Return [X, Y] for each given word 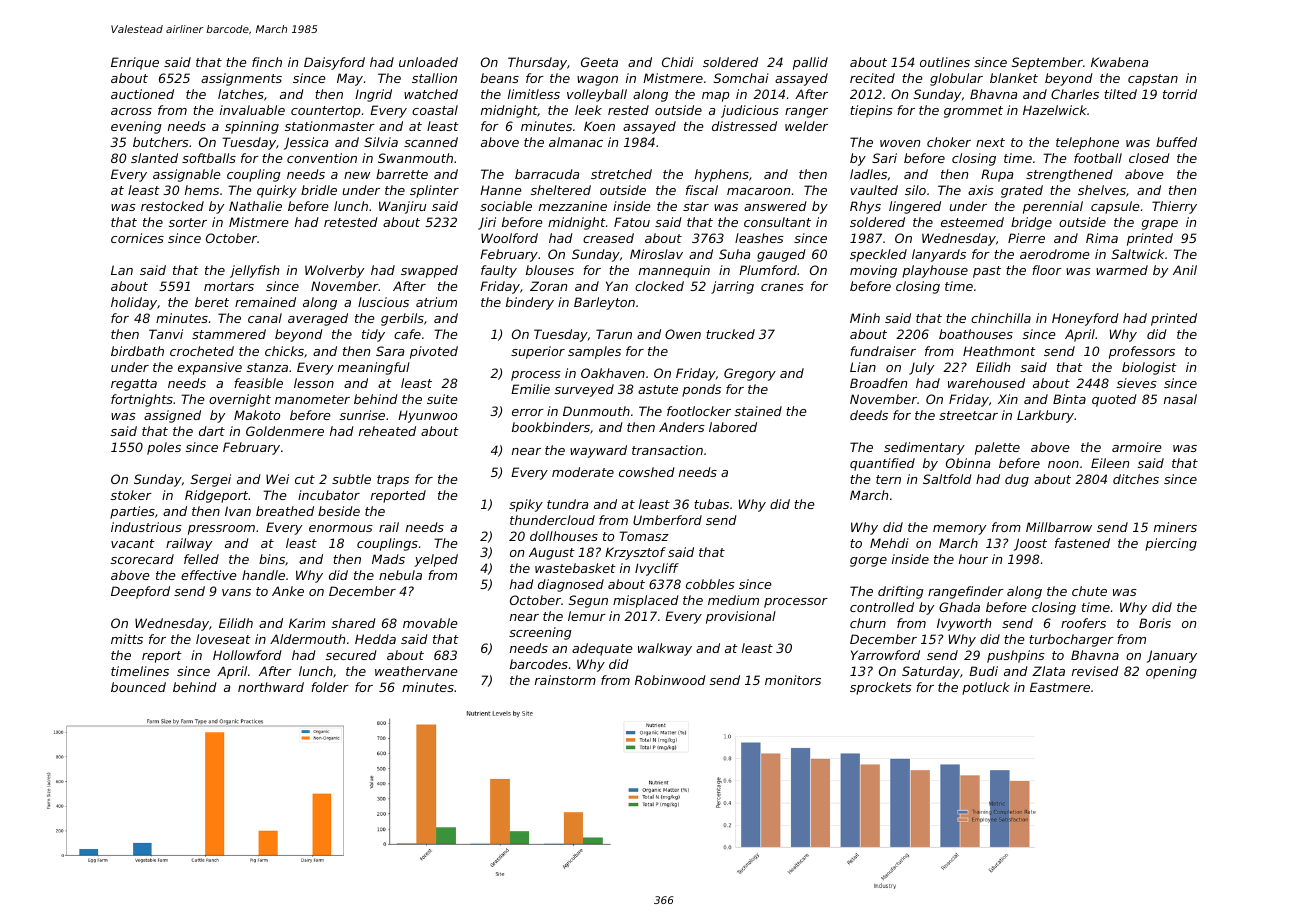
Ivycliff [657, 569]
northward [271, 687]
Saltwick [1138, 254]
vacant [133, 543]
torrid [1180, 94]
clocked [659, 286]
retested [351, 222]
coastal [435, 110]
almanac [576, 142]
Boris [1155, 623]
